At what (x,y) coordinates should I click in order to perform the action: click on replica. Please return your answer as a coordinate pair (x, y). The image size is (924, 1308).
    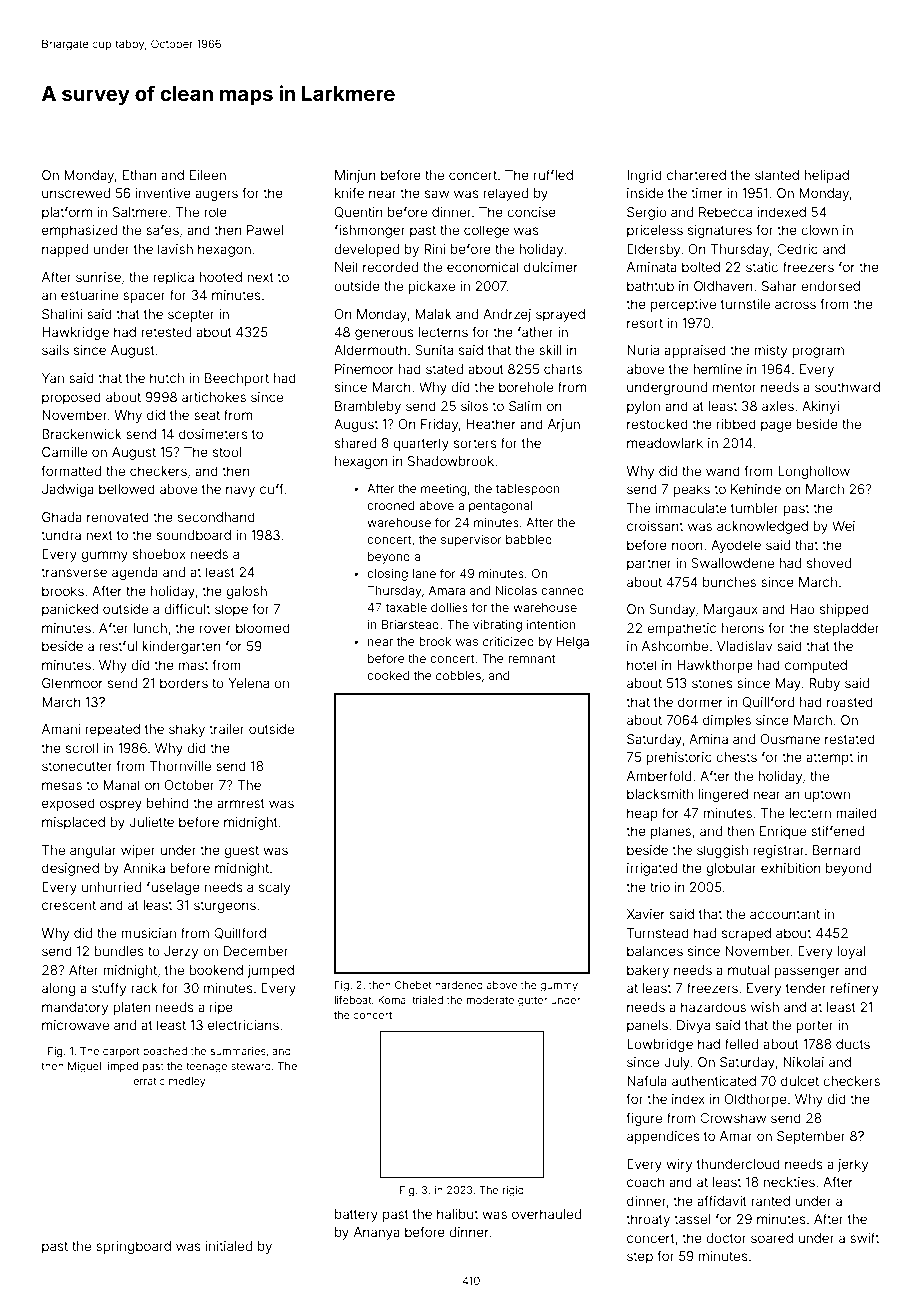
    Looking at the image, I should click on (173, 278).
